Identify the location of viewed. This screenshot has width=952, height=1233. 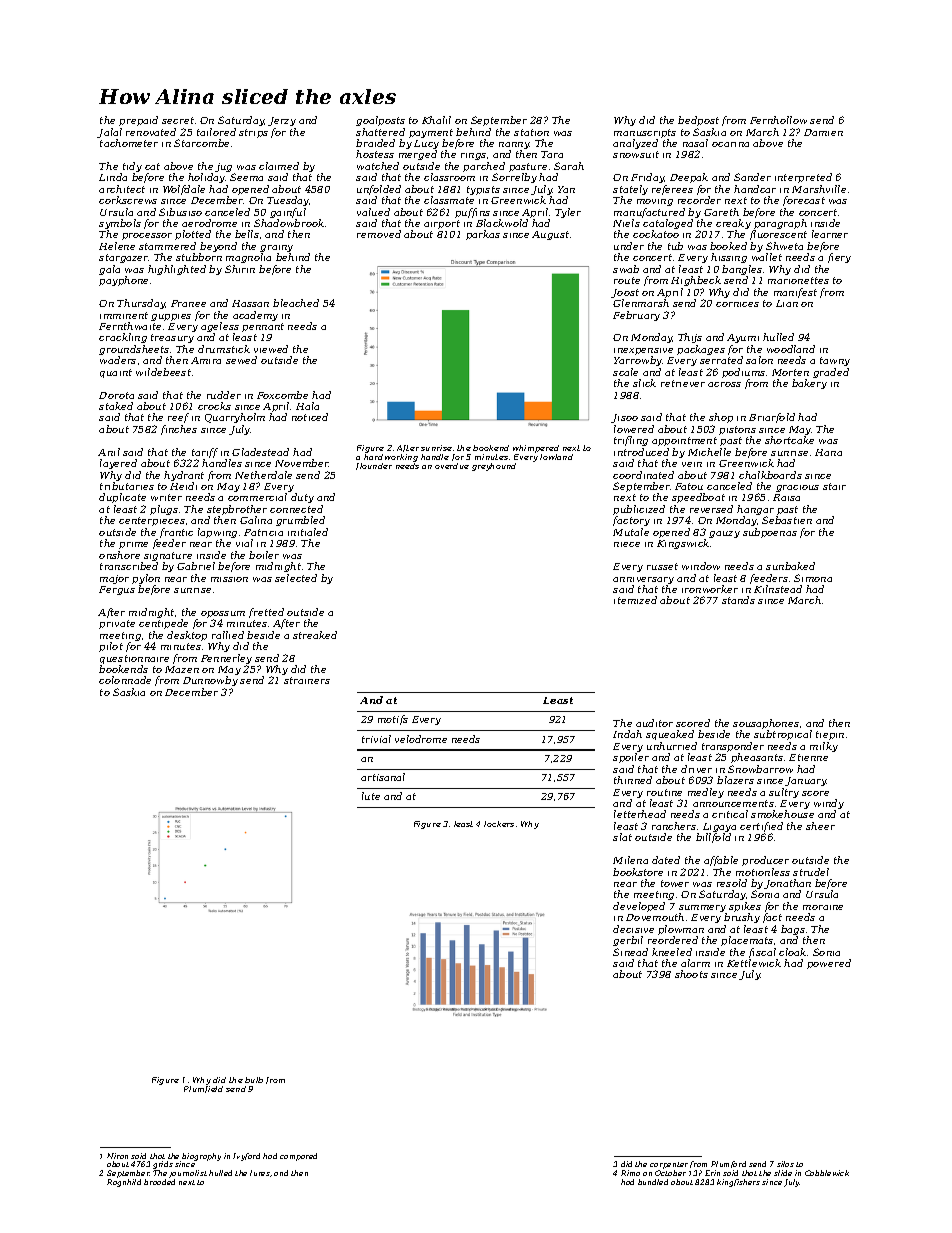
(271, 349).
